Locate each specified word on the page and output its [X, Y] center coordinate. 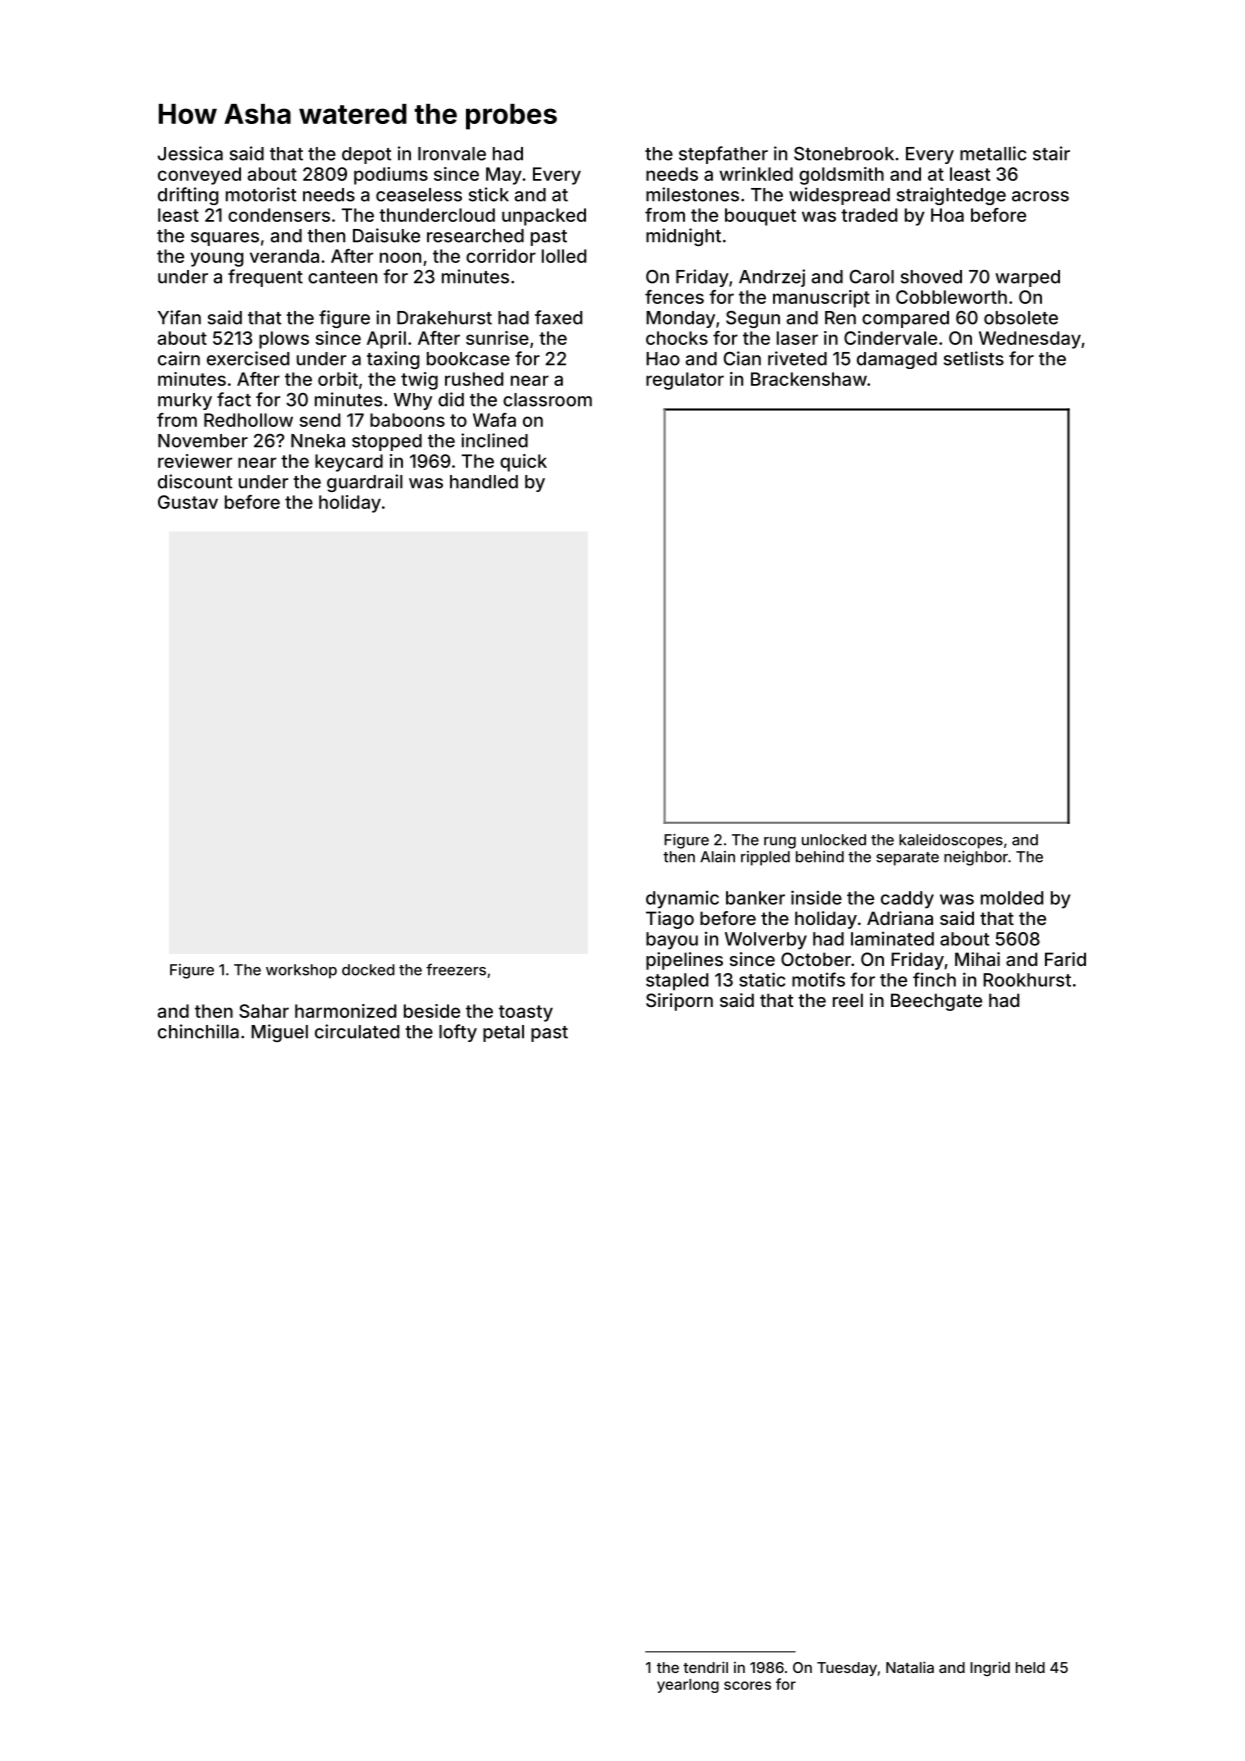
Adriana [900, 918]
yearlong [688, 1686]
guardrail [365, 483]
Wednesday [1030, 340]
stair [1051, 153]
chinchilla [198, 1031]
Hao [663, 359]
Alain [717, 857]
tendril [705, 1667]
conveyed [199, 176]
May [504, 176]
